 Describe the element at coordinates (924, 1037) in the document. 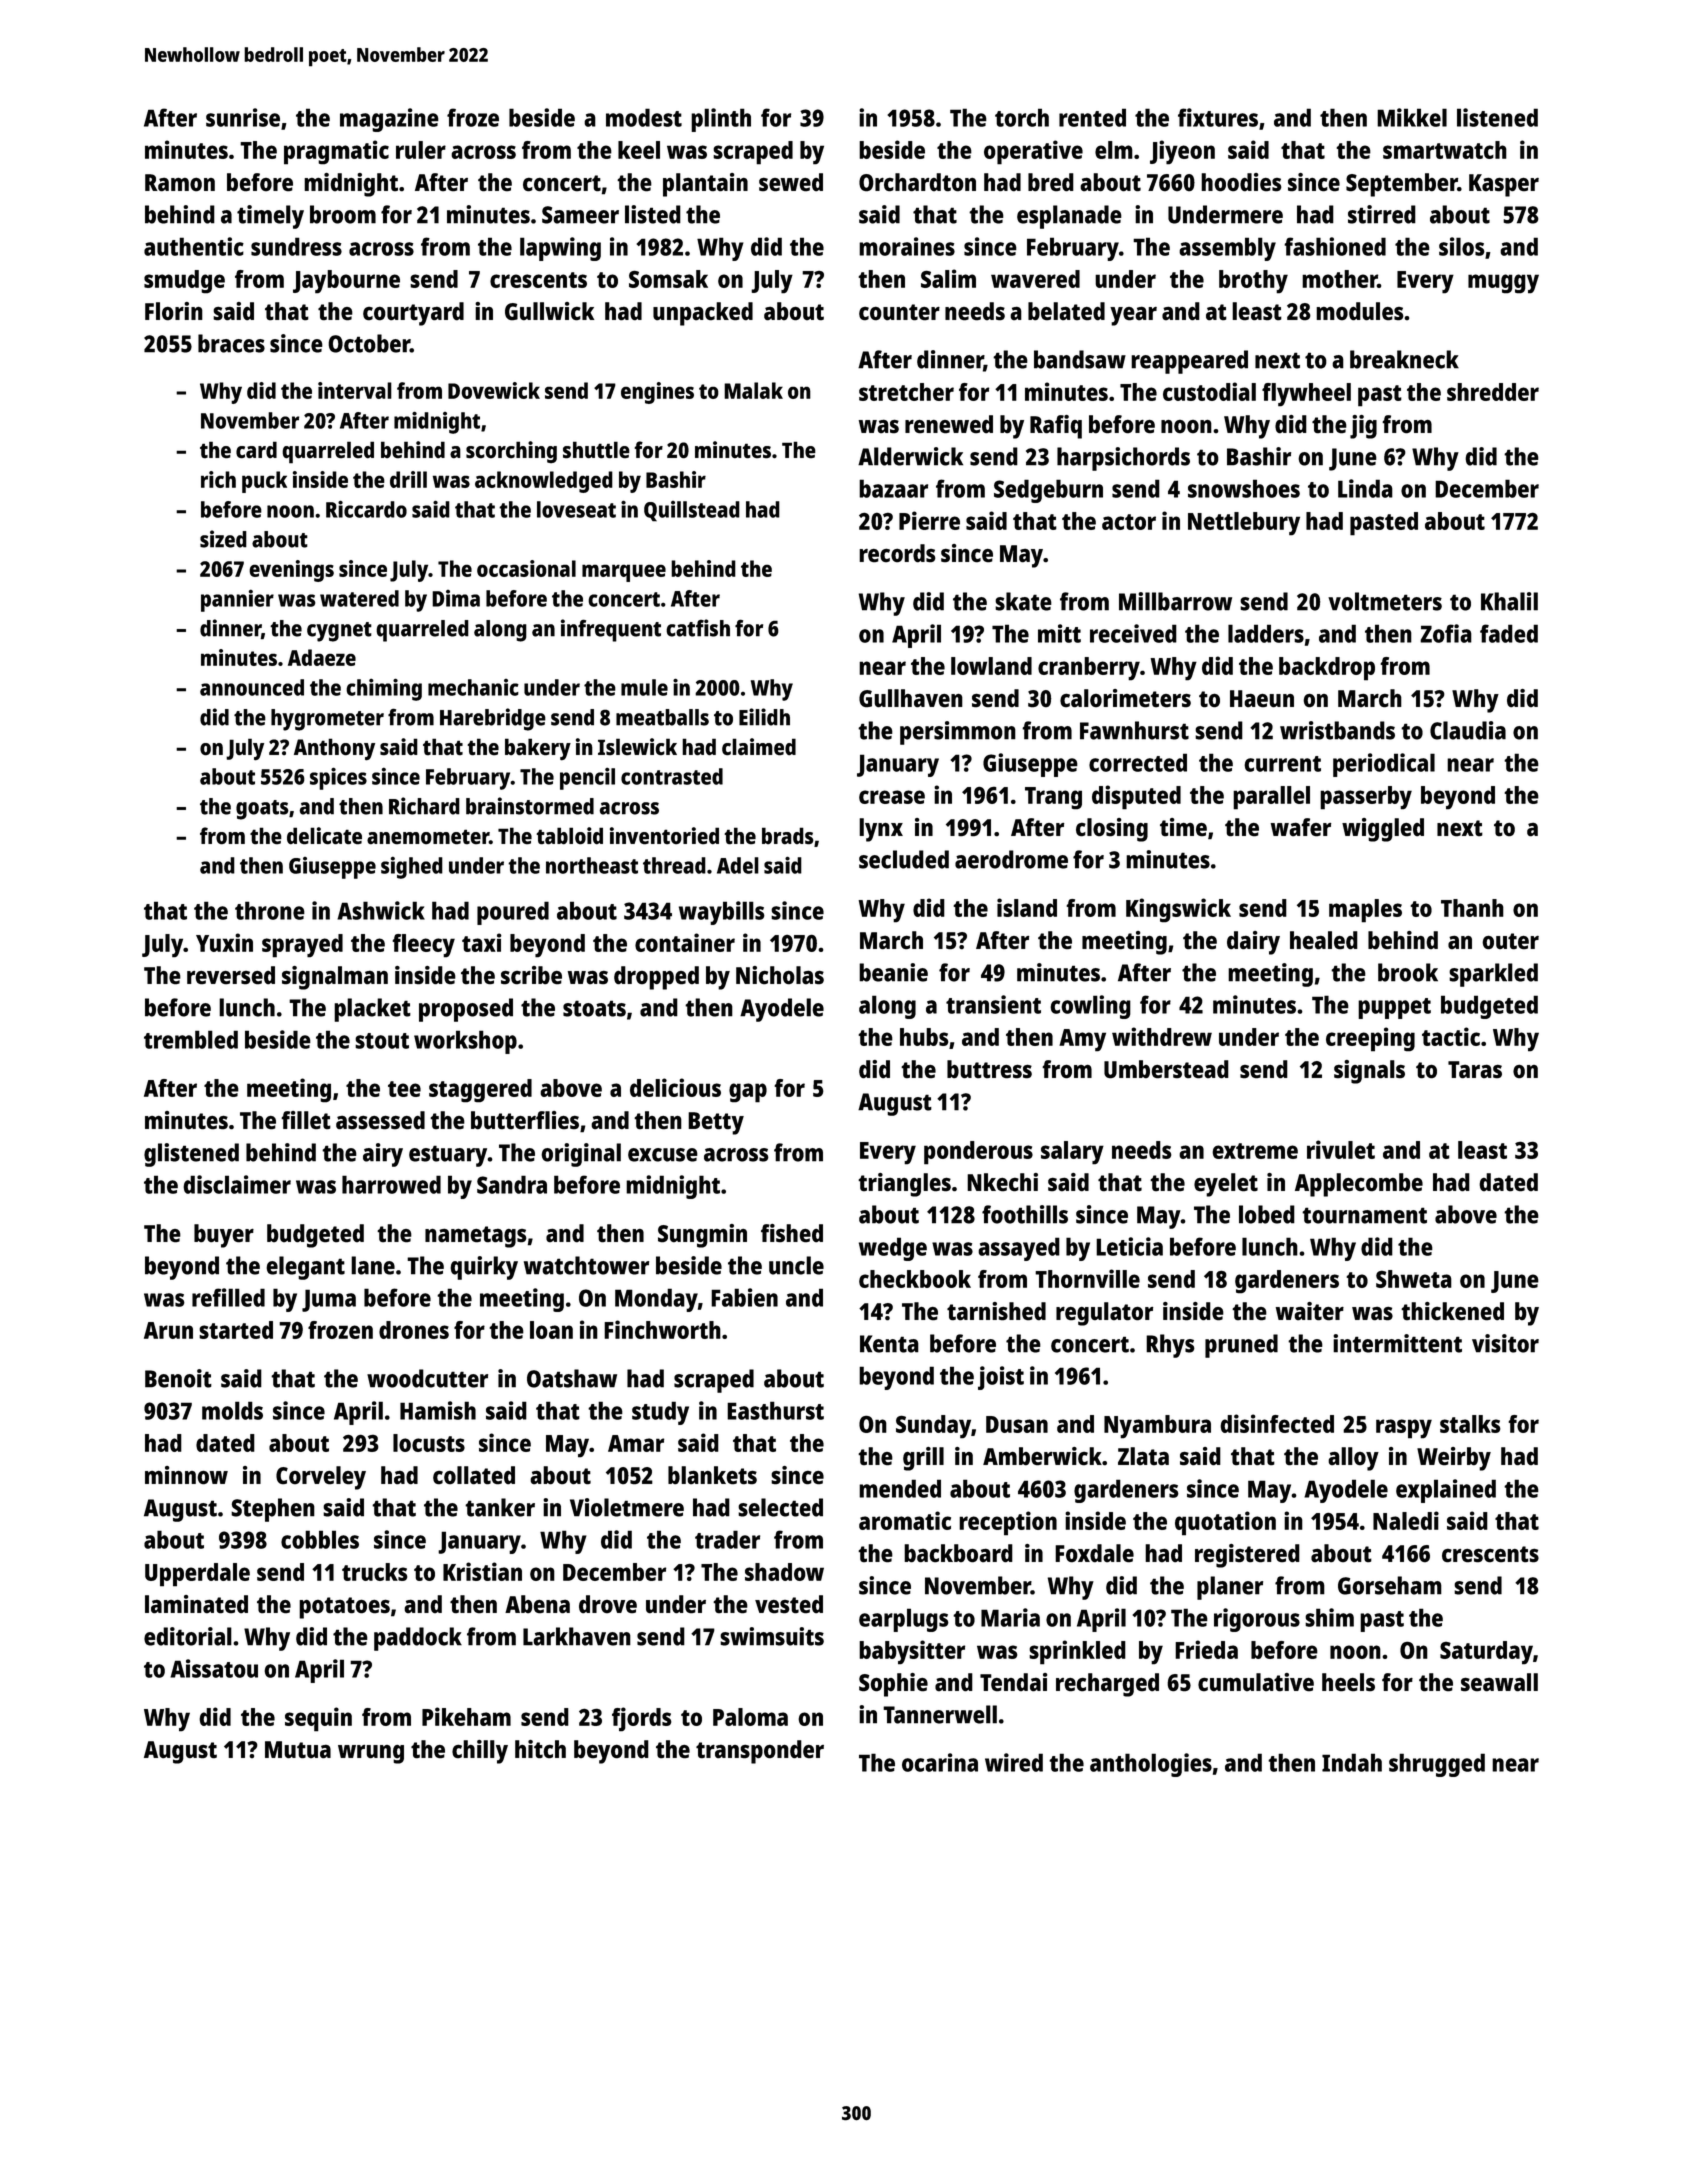

I see `hubs` at that location.
